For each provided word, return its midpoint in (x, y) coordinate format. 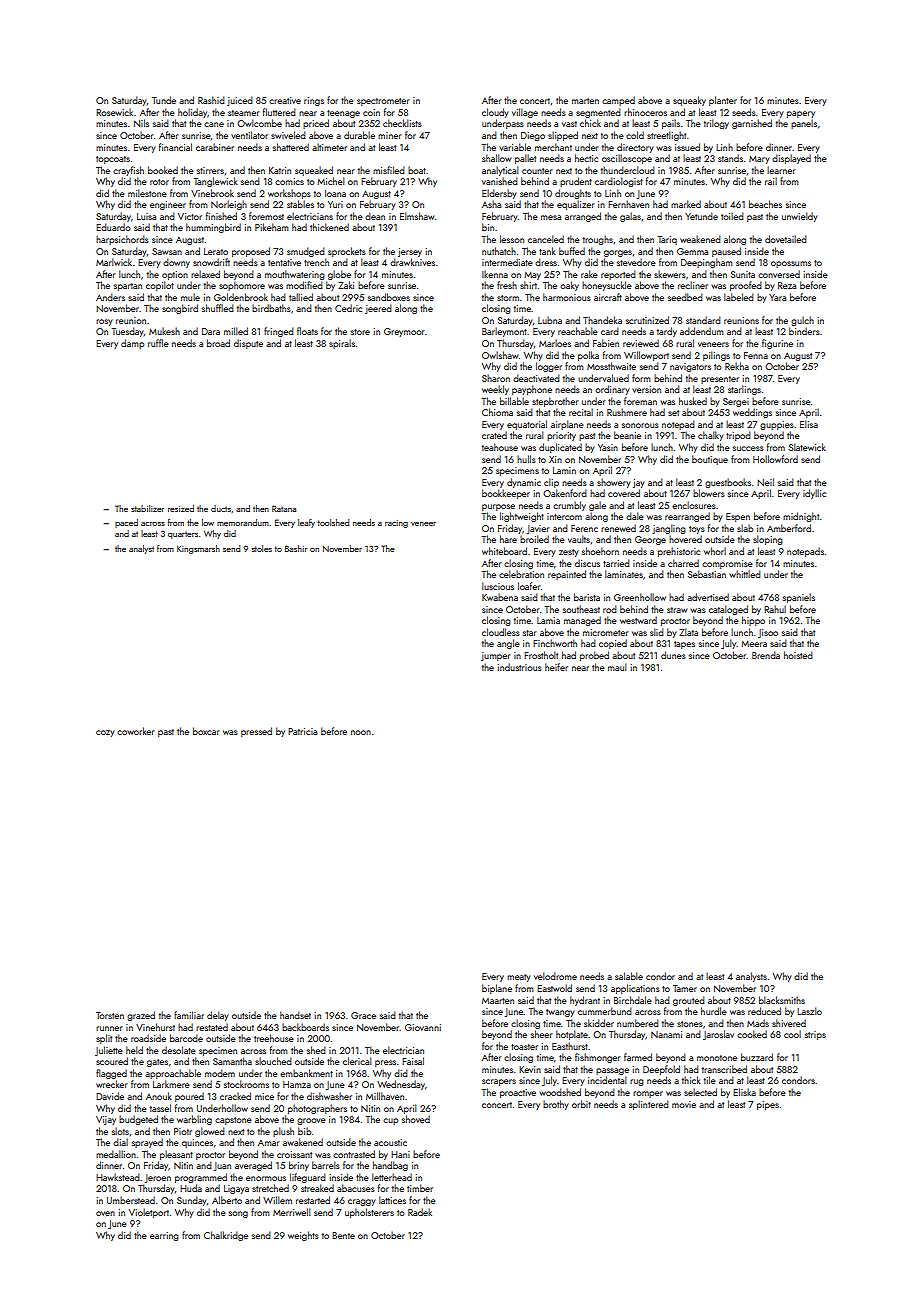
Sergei (736, 402)
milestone (147, 193)
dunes (673, 655)
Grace (363, 1015)
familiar (189, 1015)
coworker (136, 731)
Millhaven (385, 1096)
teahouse (500, 447)
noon (361, 732)
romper (648, 1094)
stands (730, 158)
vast (569, 124)
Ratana (284, 508)
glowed (210, 1132)
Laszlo (809, 1011)
